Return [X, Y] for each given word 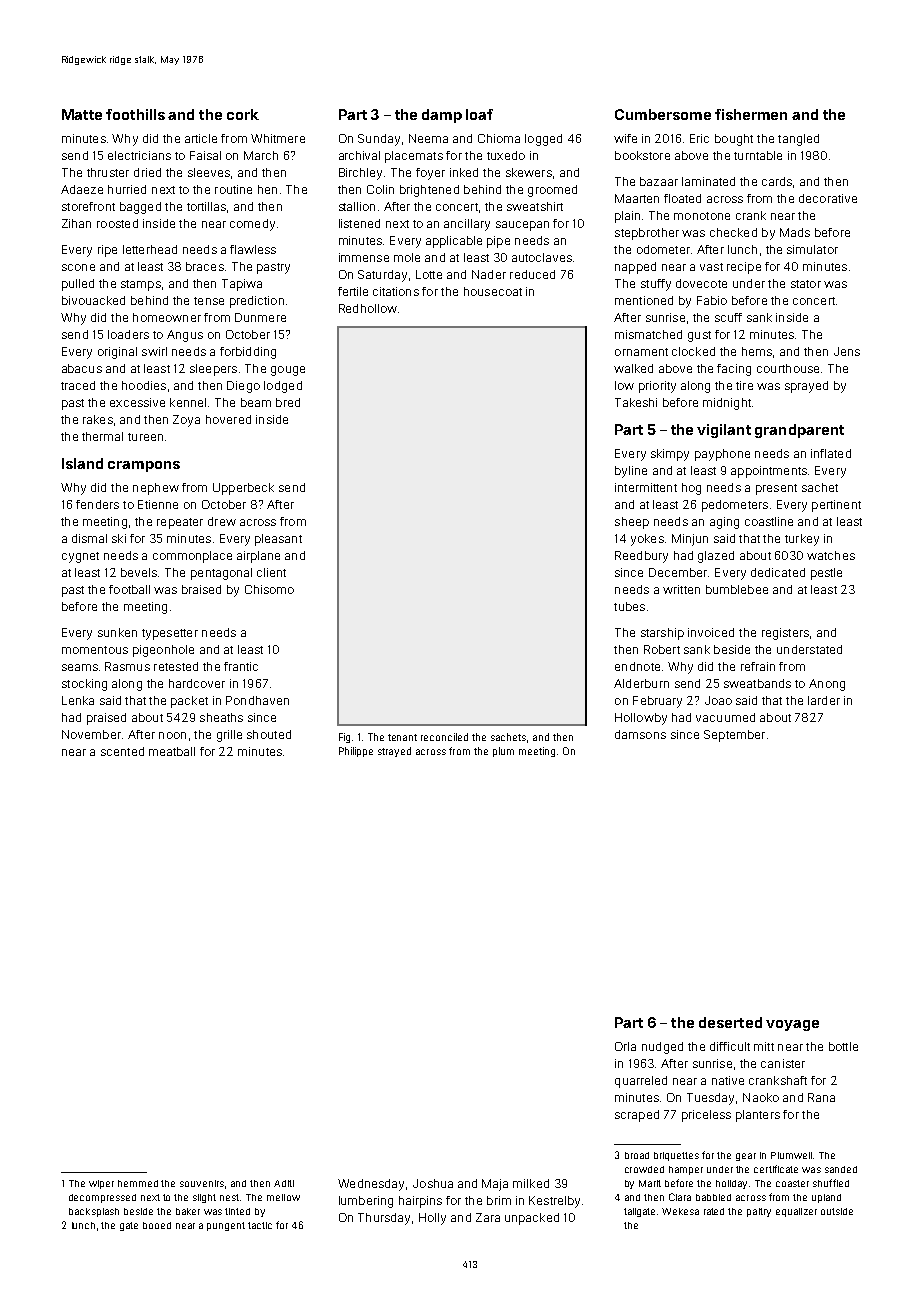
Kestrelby [554, 1202]
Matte [82, 114]
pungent [226, 1226]
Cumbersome [663, 114]
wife [625, 138]
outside [837, 1211]
